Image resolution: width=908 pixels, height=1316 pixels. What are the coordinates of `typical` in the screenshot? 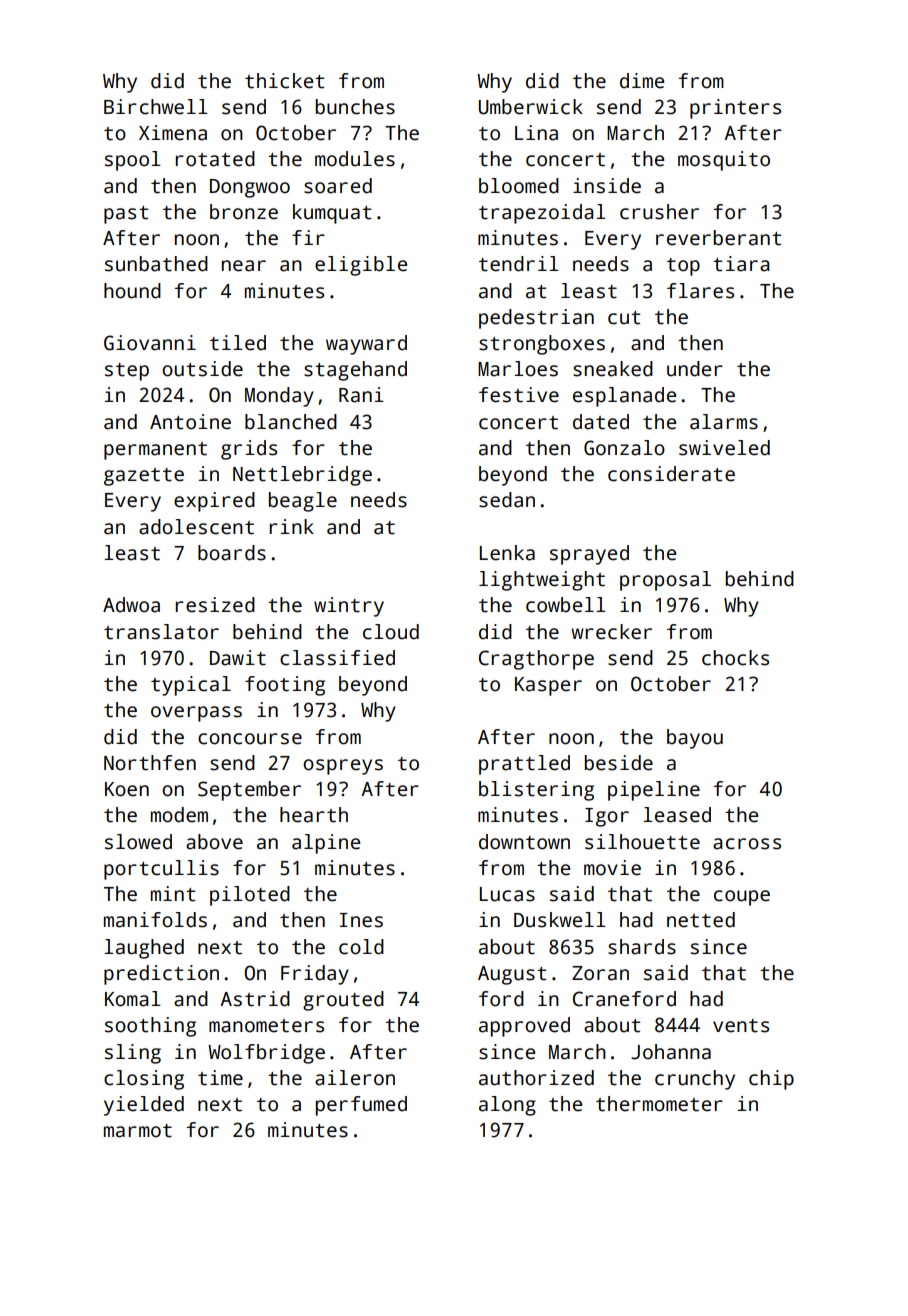 It's located at (191, 686).
